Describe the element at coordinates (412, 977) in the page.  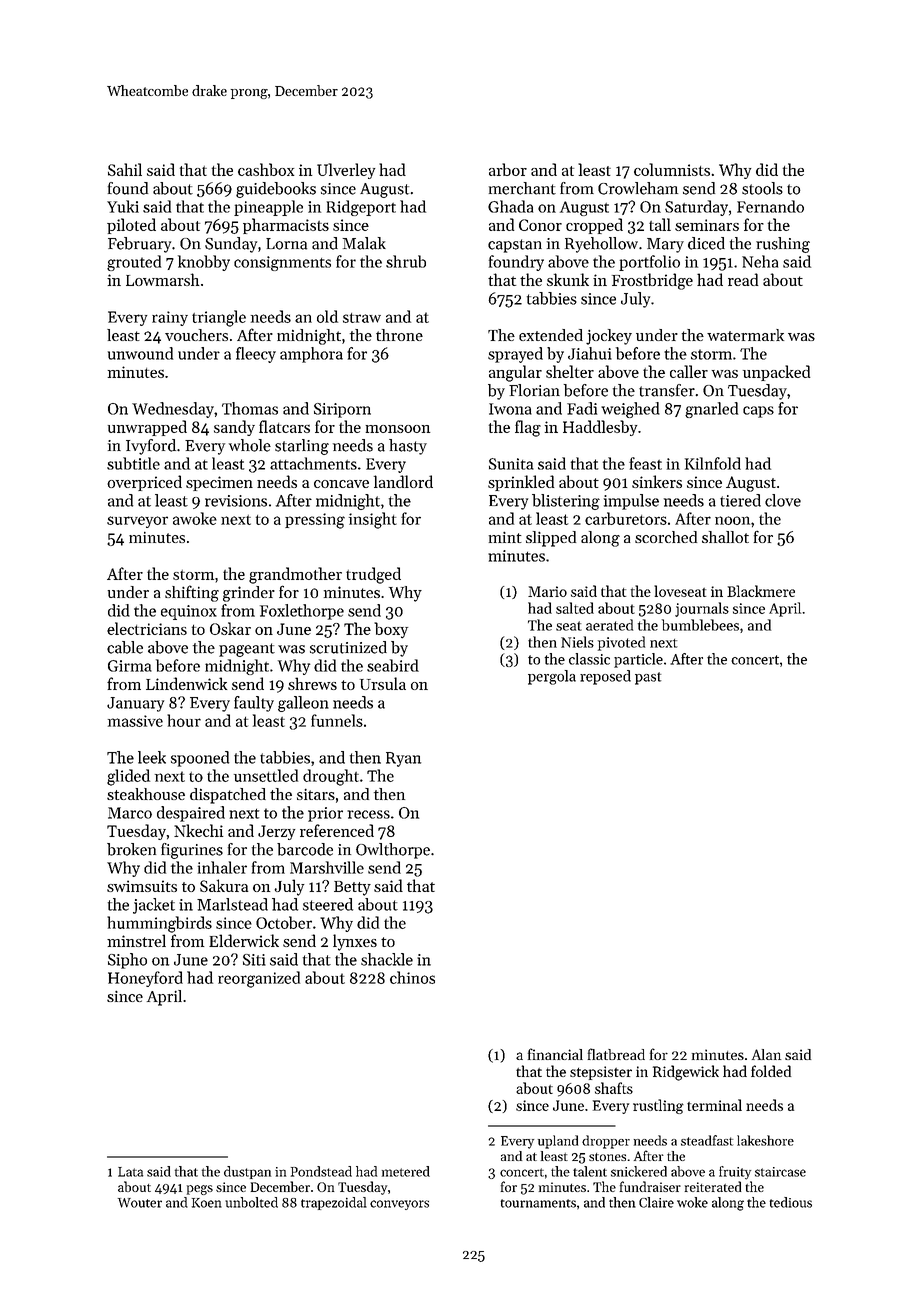
I see `chinos` at that location.
